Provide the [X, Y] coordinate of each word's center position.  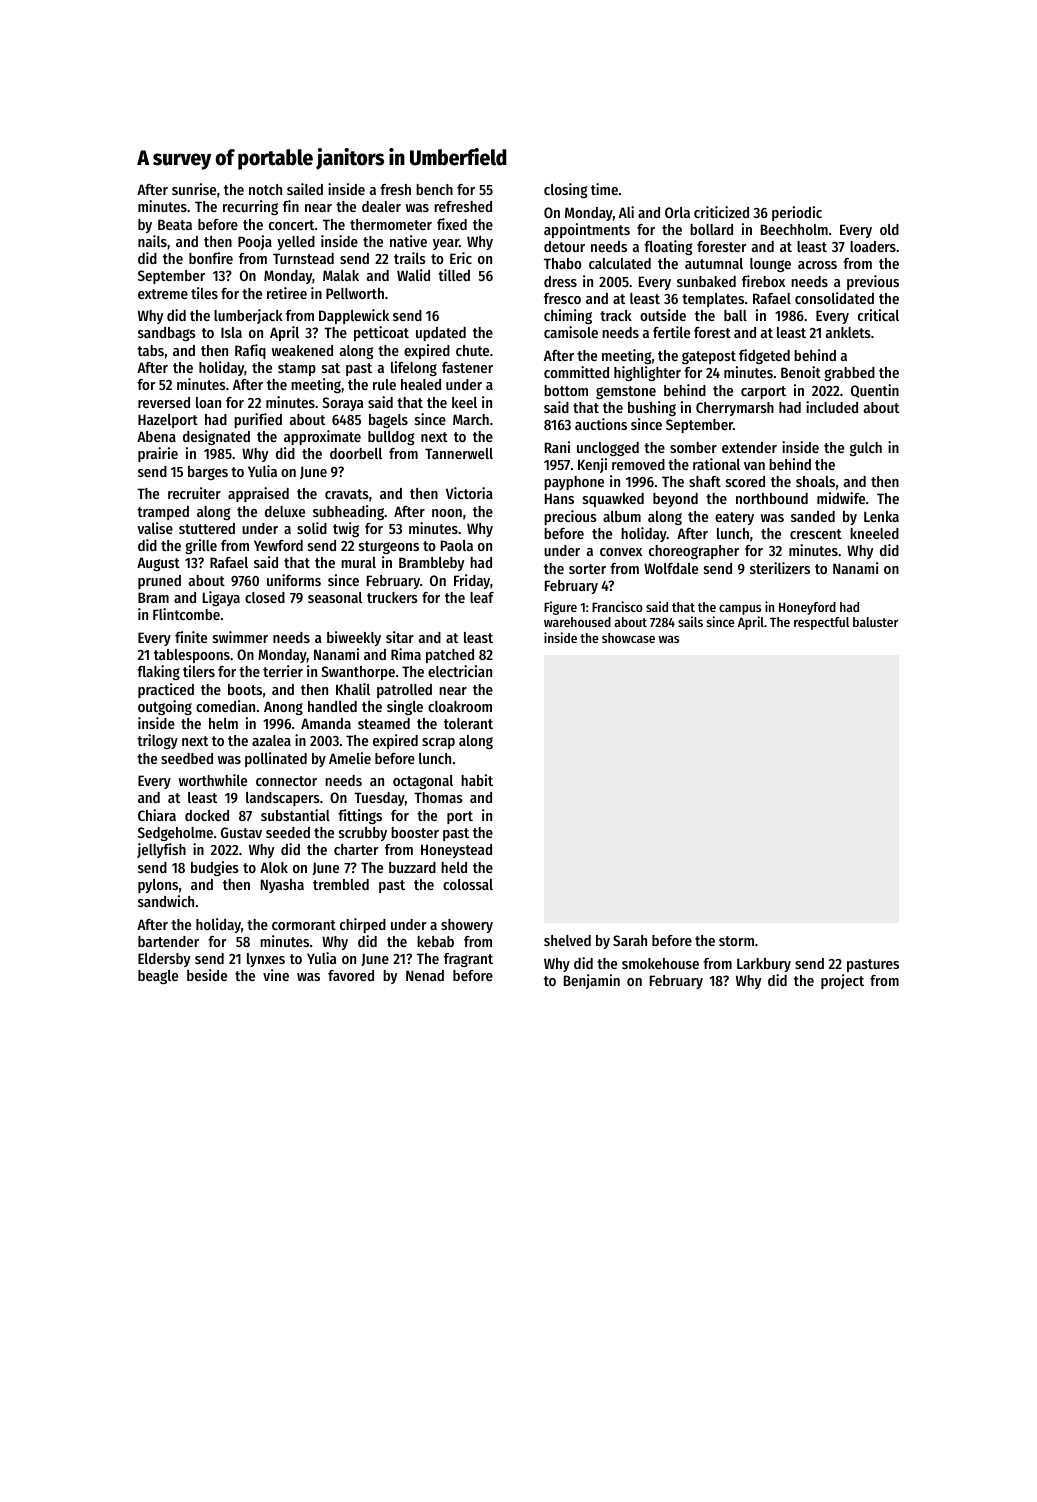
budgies [215, 868]
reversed [164, 402]
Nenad [425, 975]
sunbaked [706, 281]
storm [736, 941]
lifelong [414, 368]
